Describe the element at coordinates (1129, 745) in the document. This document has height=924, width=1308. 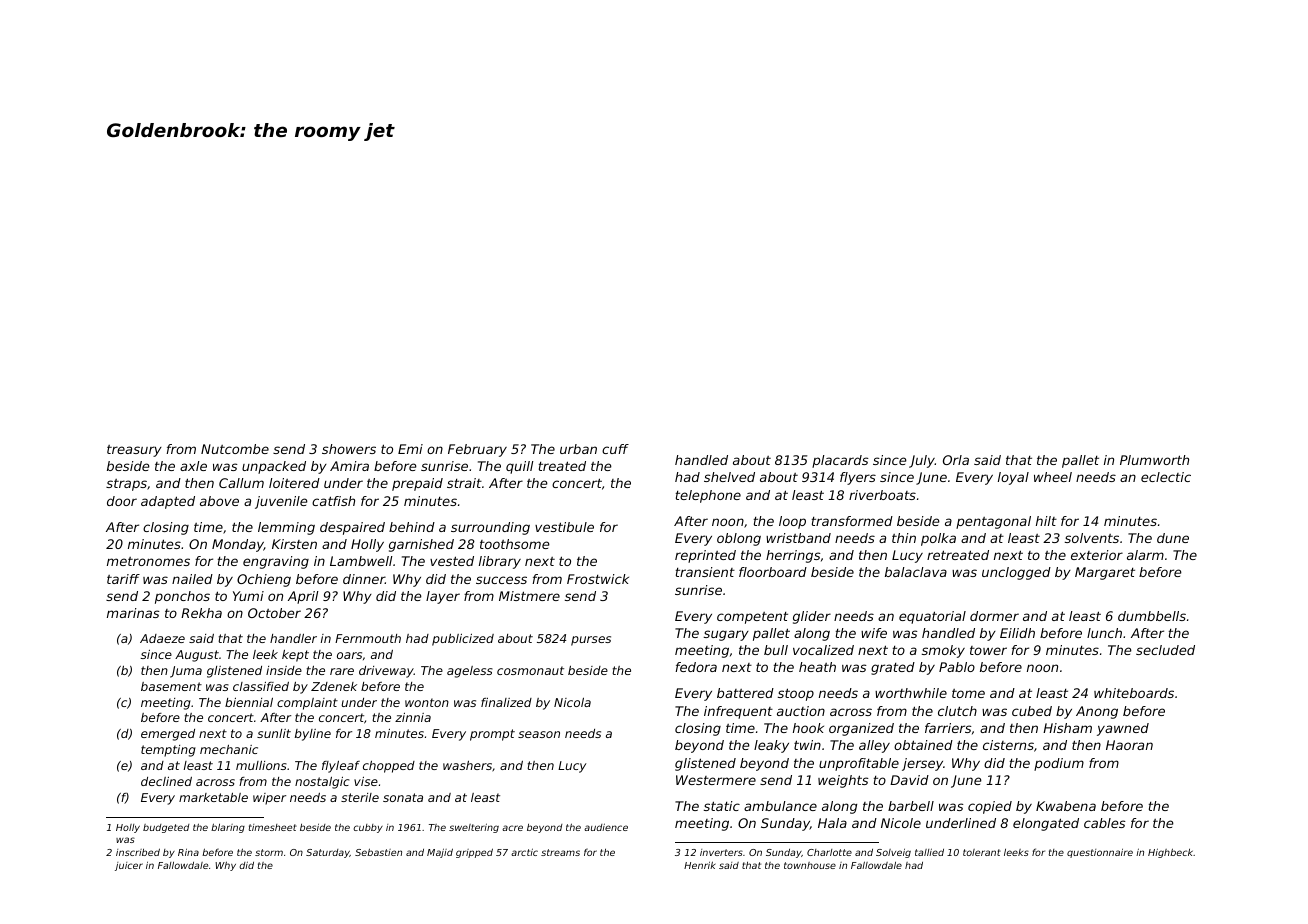
I see `Haoran` at that location.
